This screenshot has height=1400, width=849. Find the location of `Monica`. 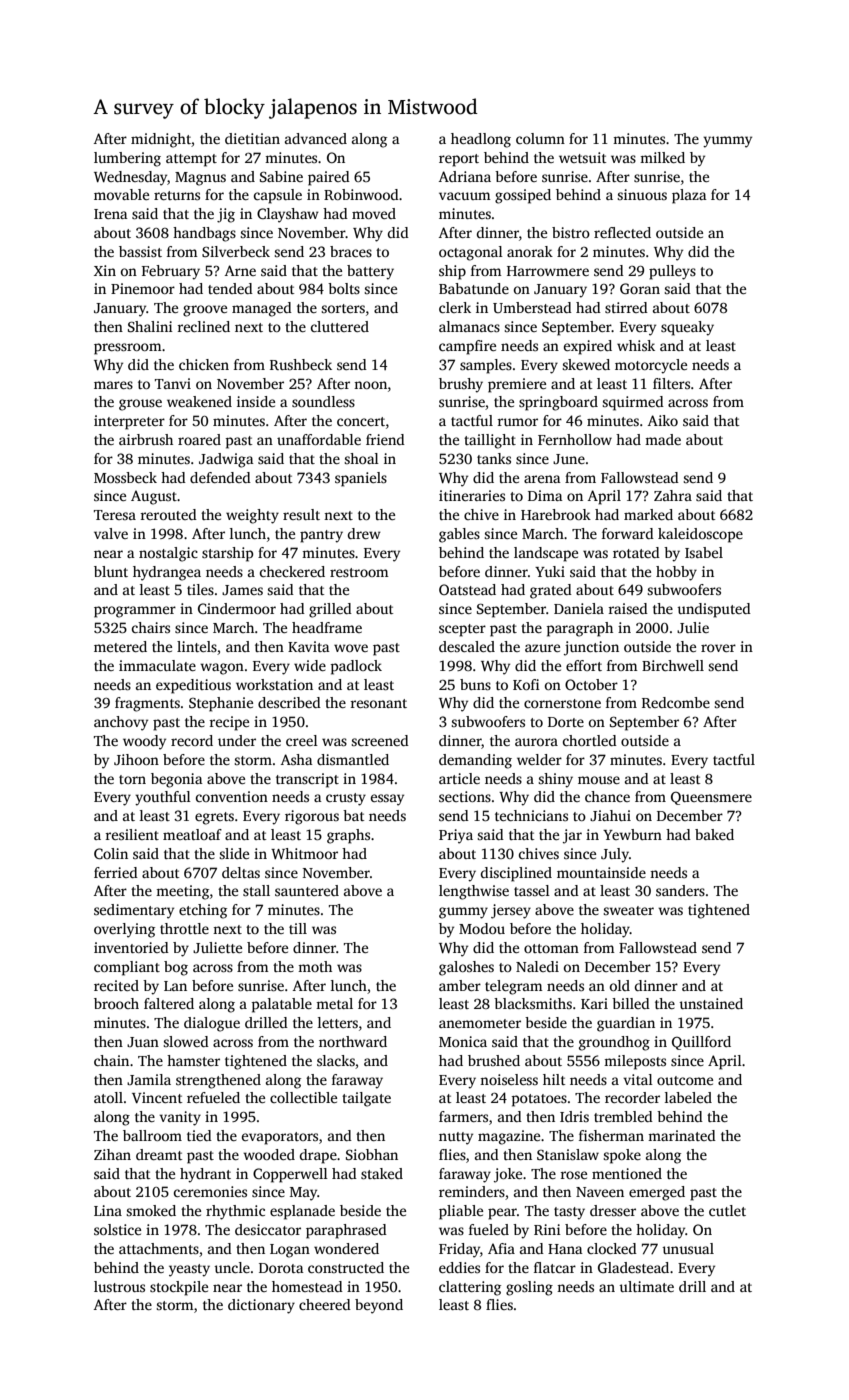

Monica is located at coordinates (463, 1041).
